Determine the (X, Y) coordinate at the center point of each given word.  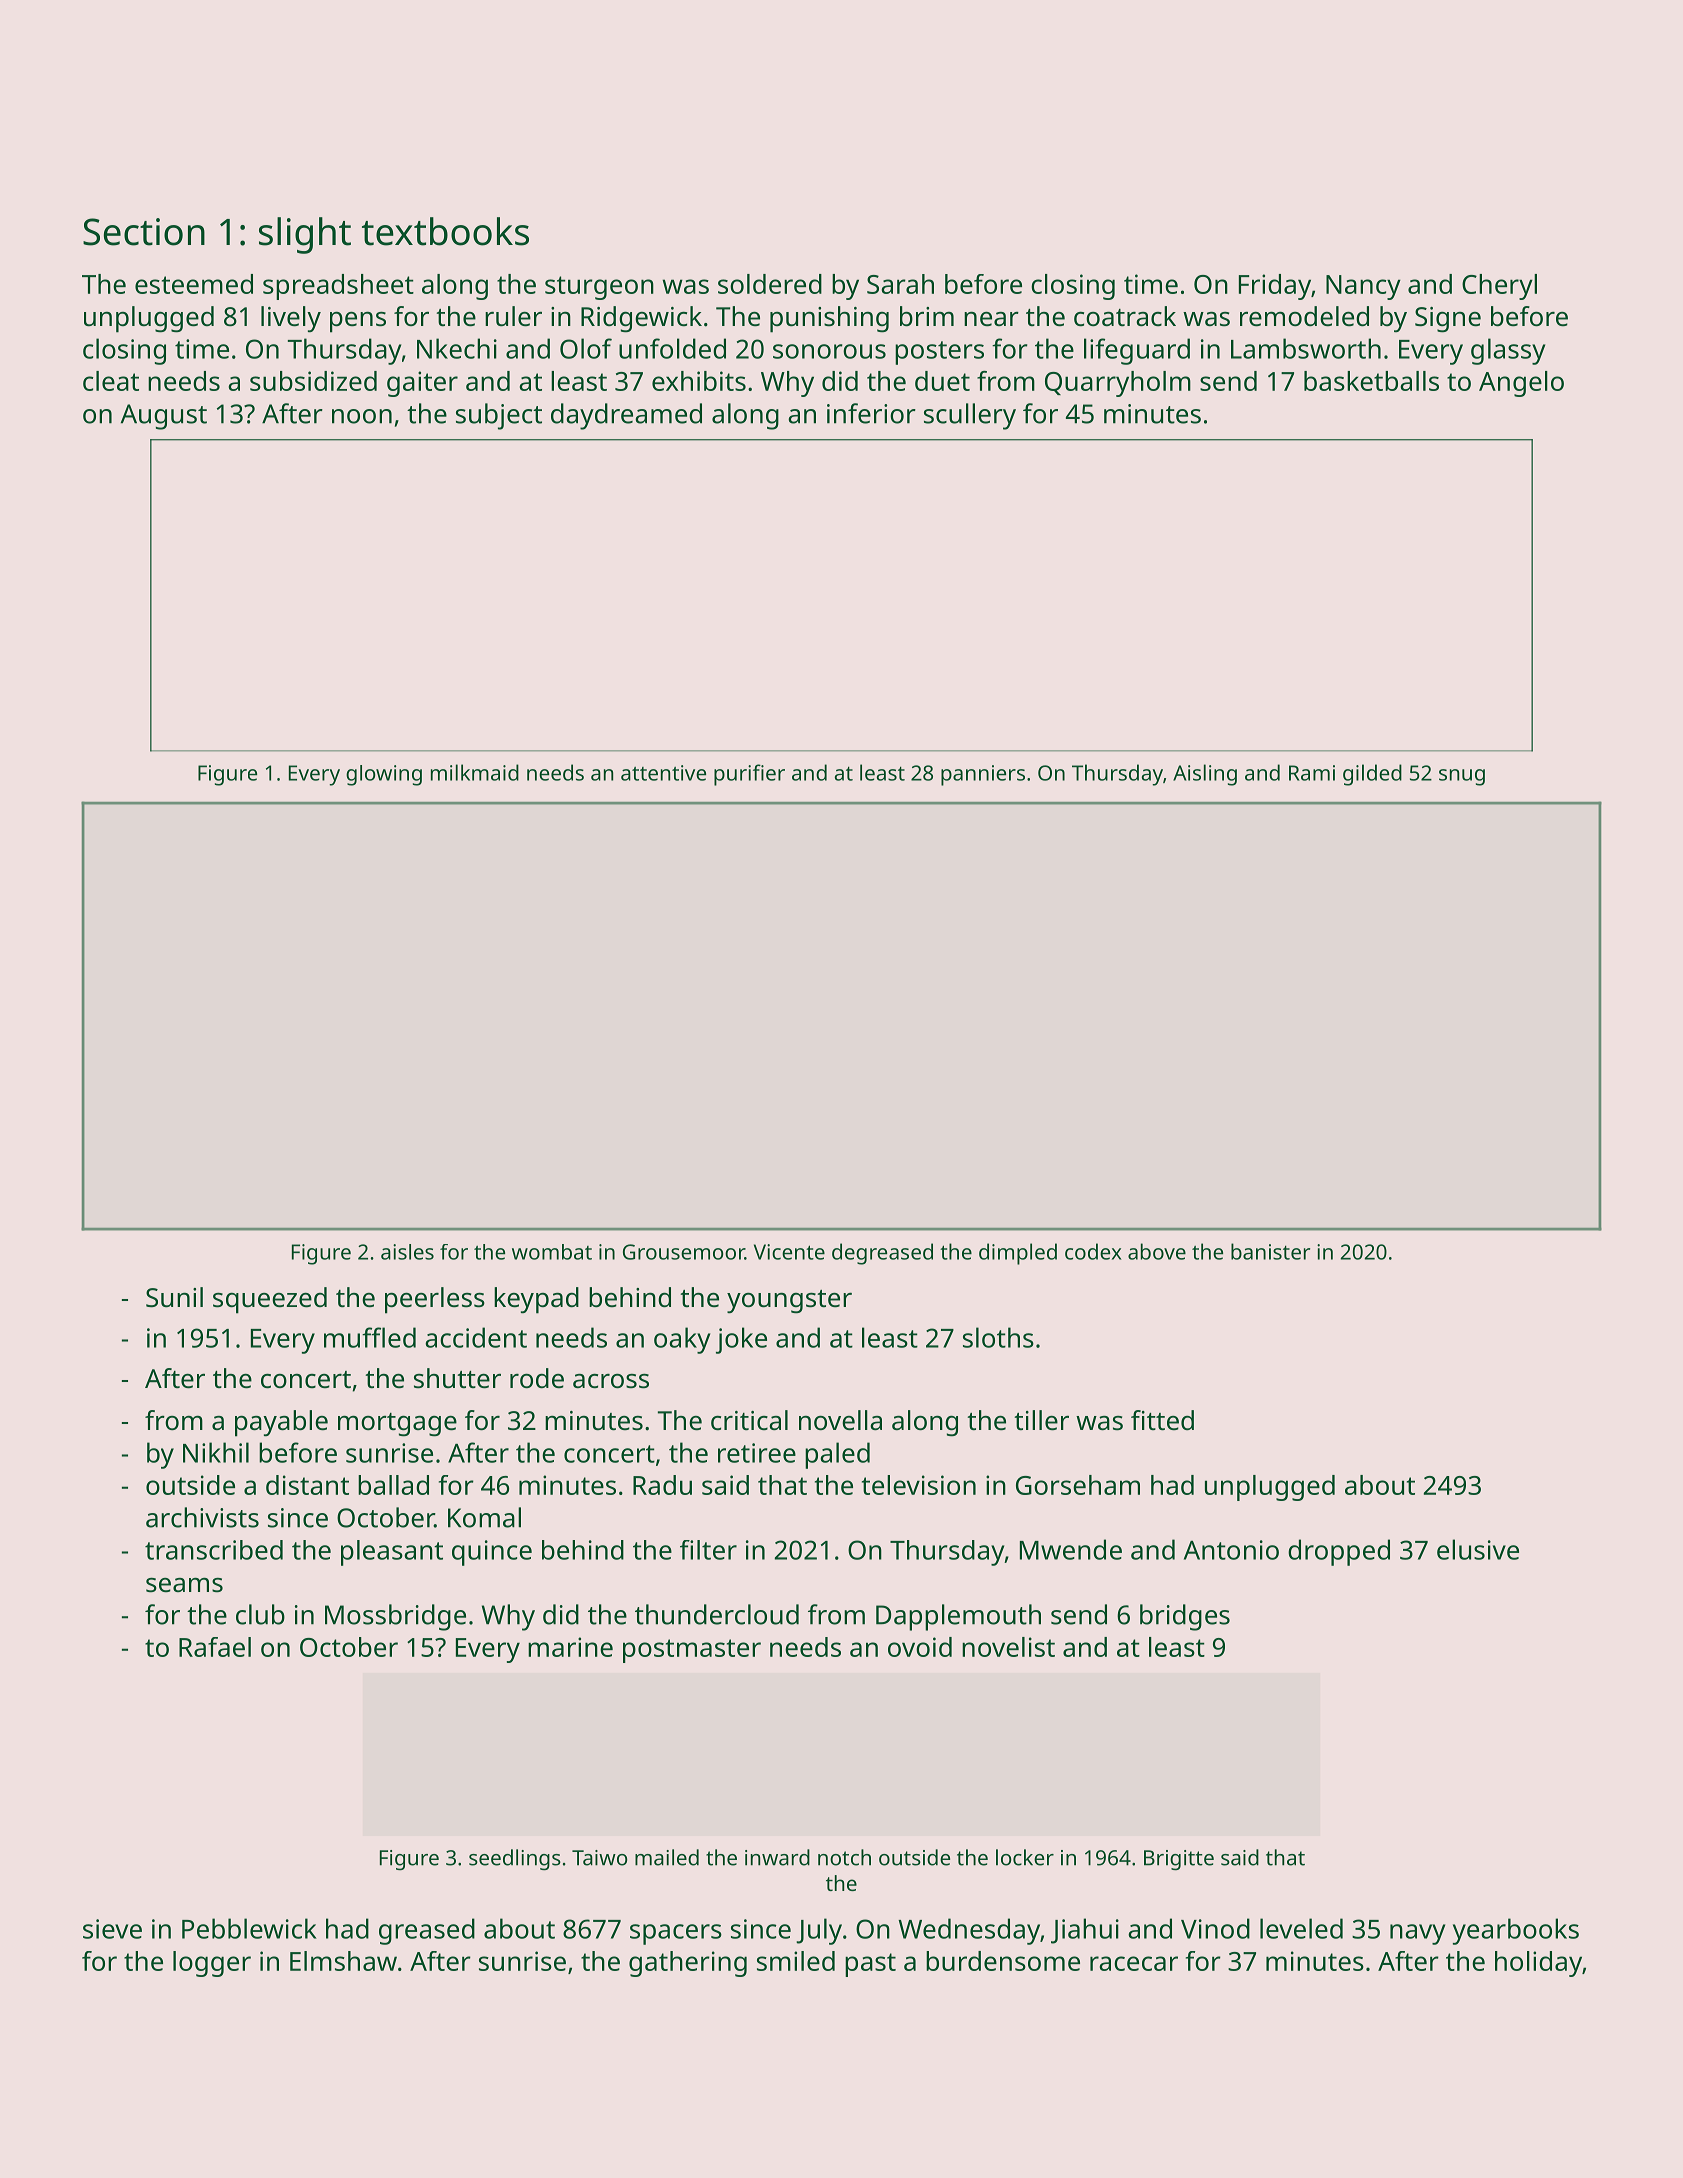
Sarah (900, 284)
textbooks (445, 231)
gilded (1372, 775)
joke (741, 1340)
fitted (1162, 1420)
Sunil (174, 1297)
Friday (1275, 287)
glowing (384, 775)
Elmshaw (343, 1961)
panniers (983, 775)
